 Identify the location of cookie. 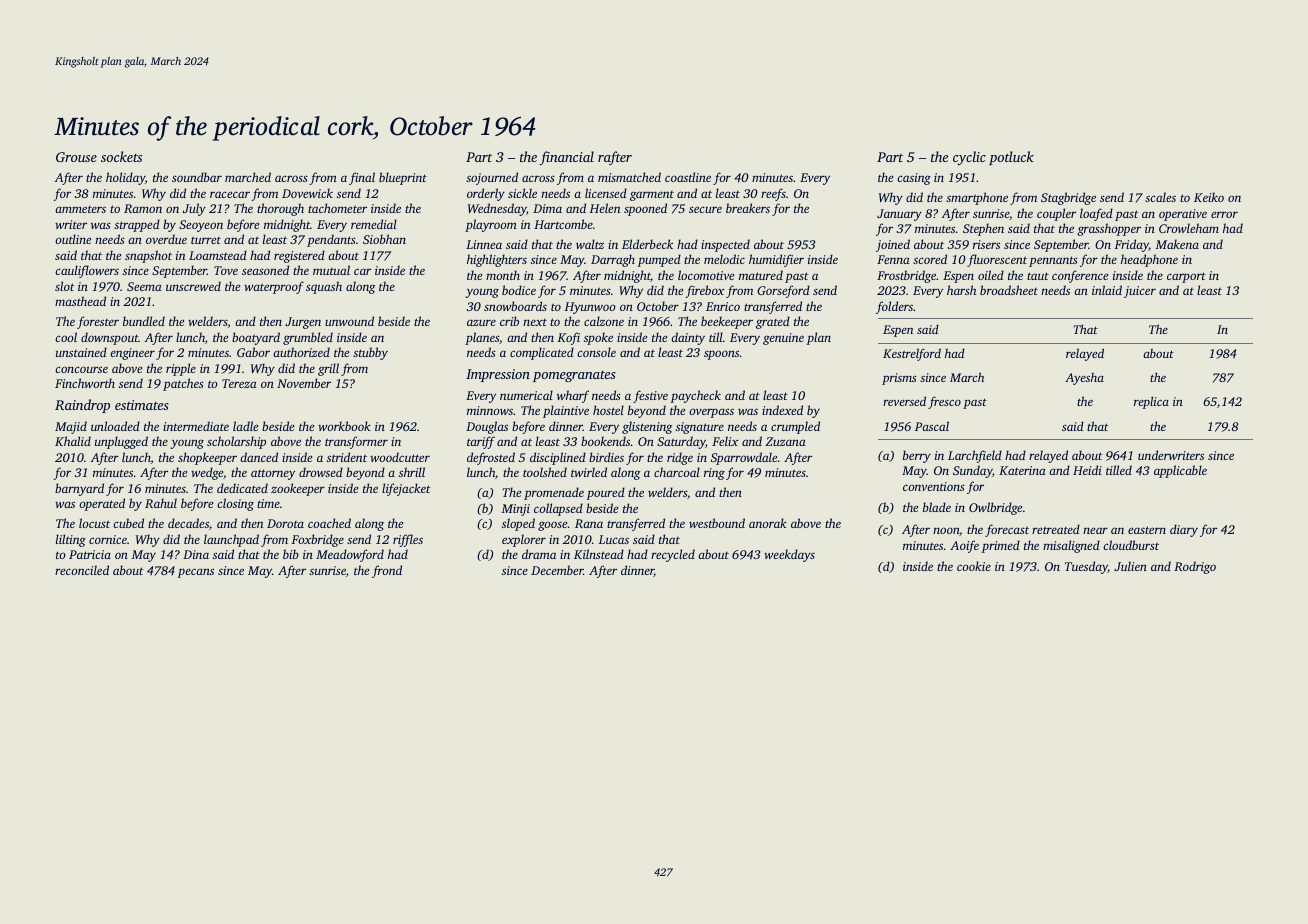
(974, 566).
